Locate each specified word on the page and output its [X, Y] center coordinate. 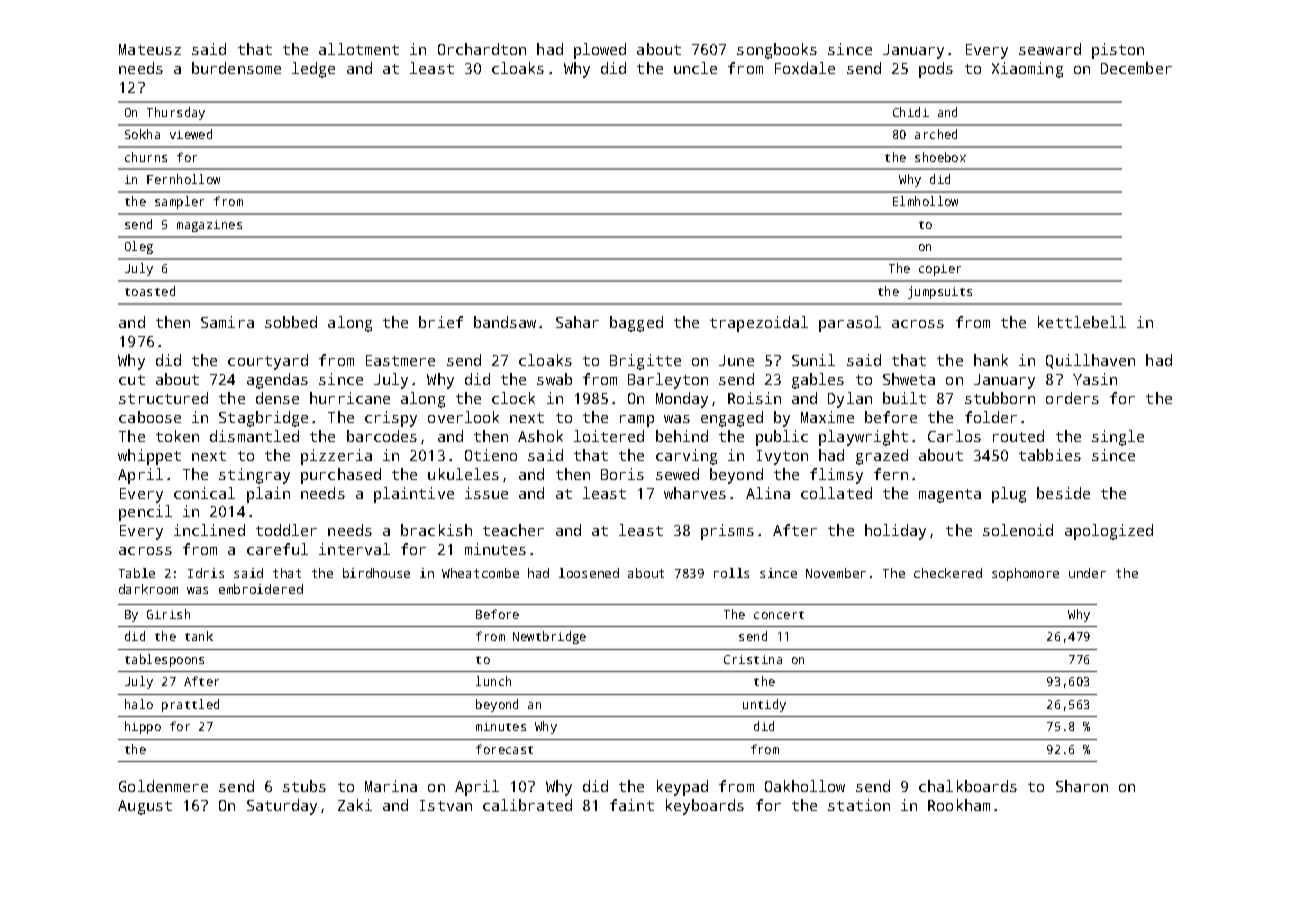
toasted [150, 291]
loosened [589, 573]
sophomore [1025, 574]
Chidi [911, 112]
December [1136, 68]
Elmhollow [925, 201]
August [145, 807]
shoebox [940, 157]
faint [632, 805]
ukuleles [463, 474]
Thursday [176, 113]
